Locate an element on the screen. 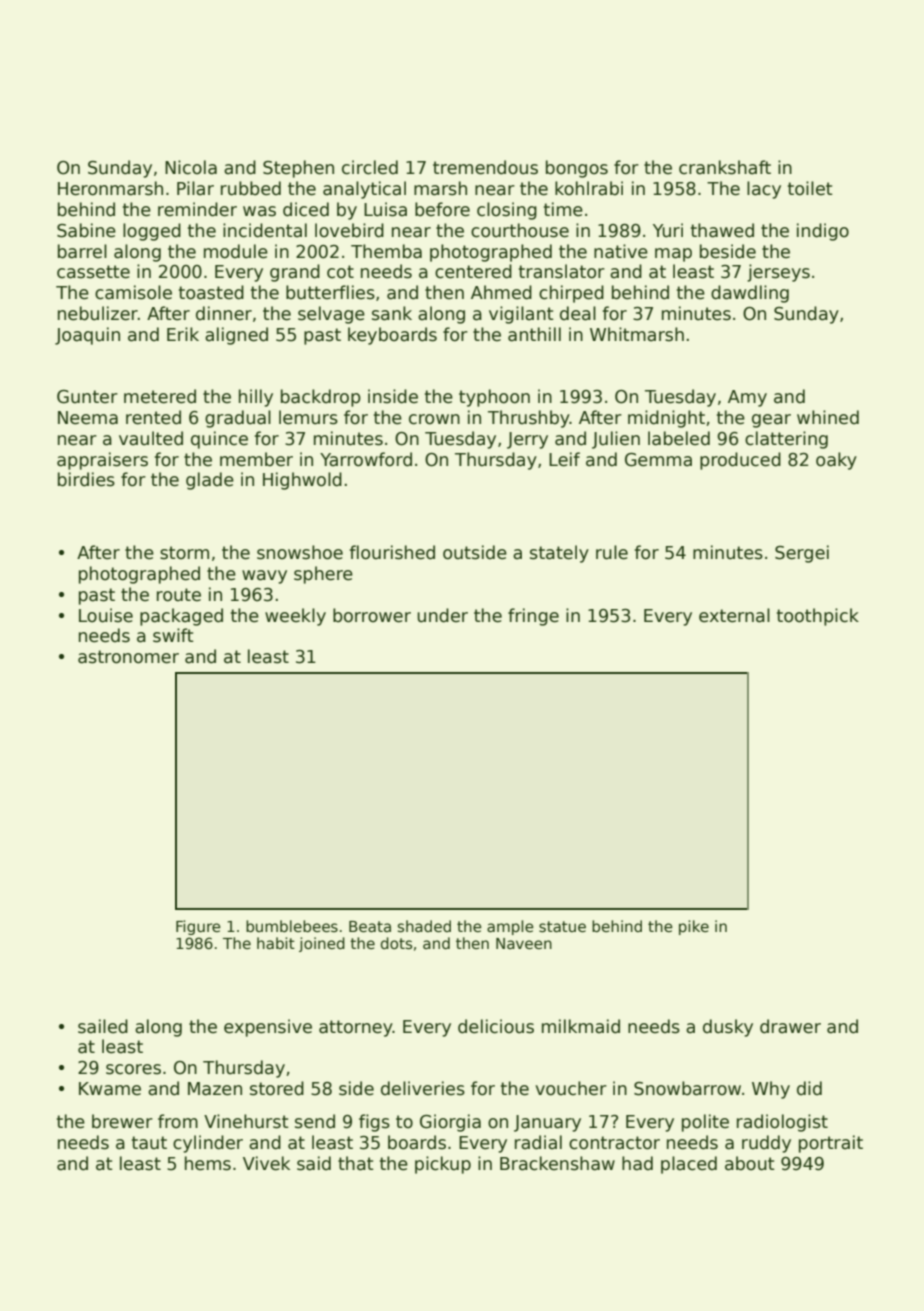  toilet is located at coordinates (810, 188).
